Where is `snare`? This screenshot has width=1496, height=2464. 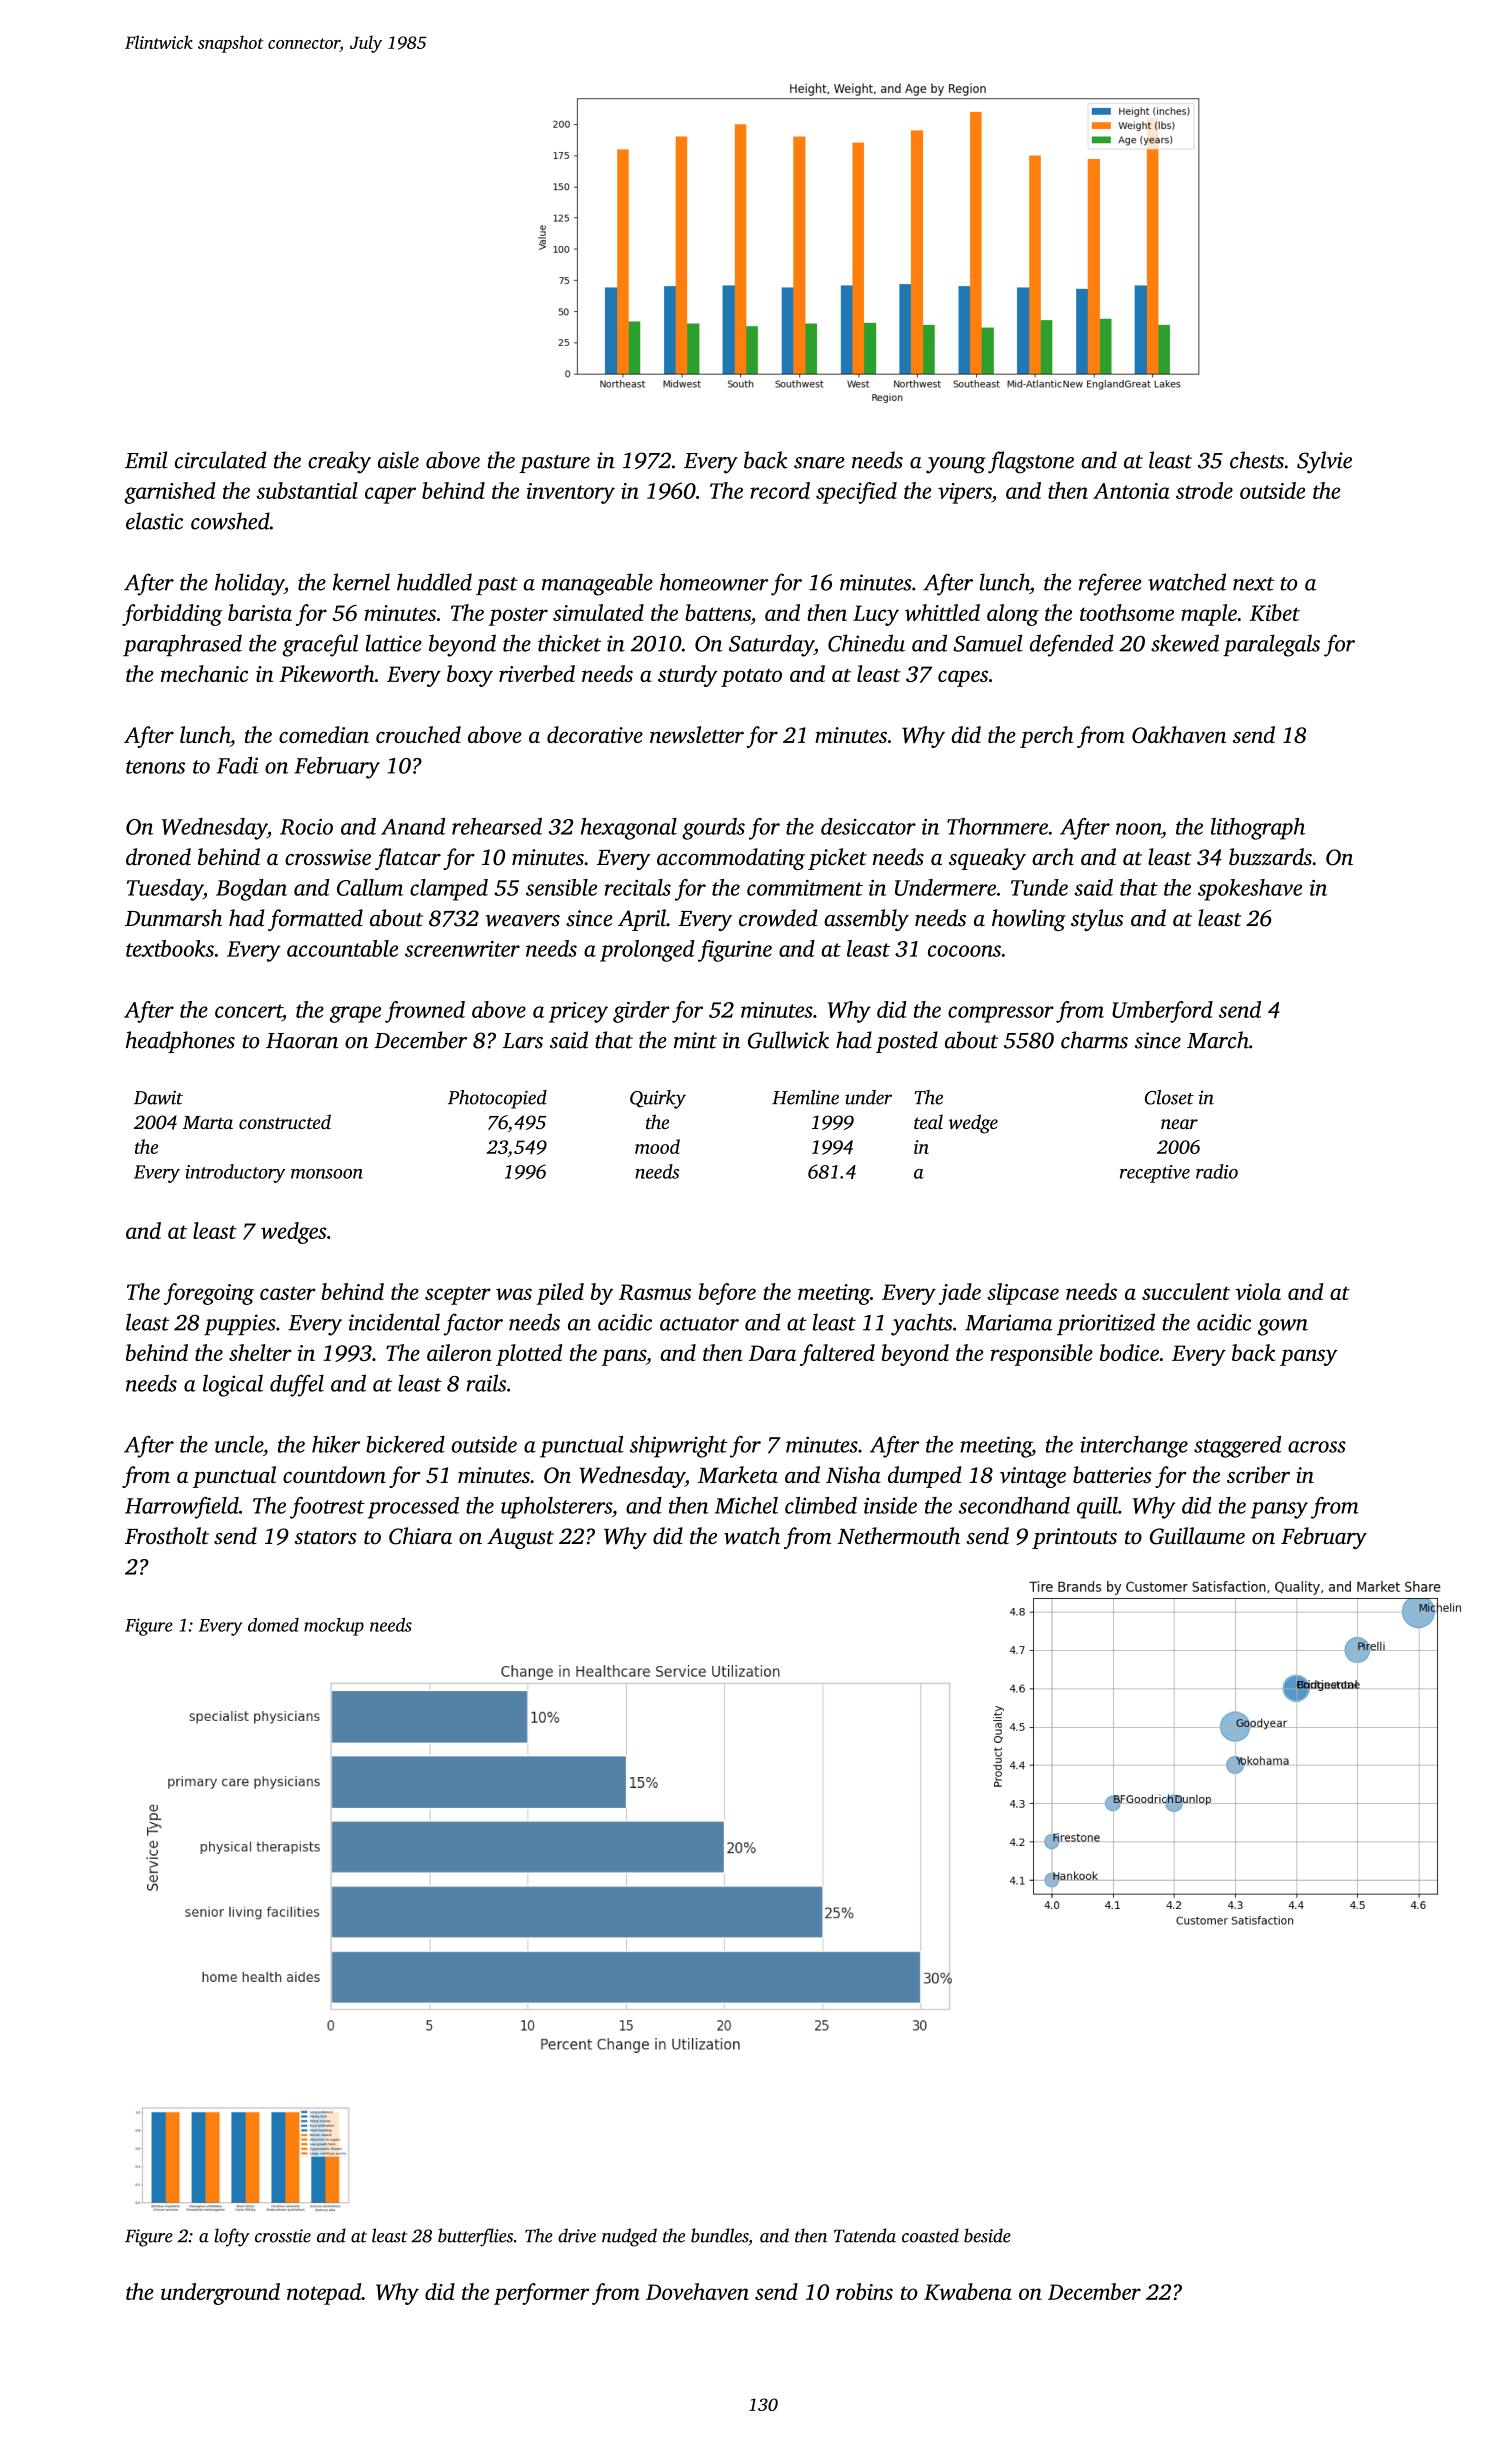
snare is located at coordinates (819, 463).
